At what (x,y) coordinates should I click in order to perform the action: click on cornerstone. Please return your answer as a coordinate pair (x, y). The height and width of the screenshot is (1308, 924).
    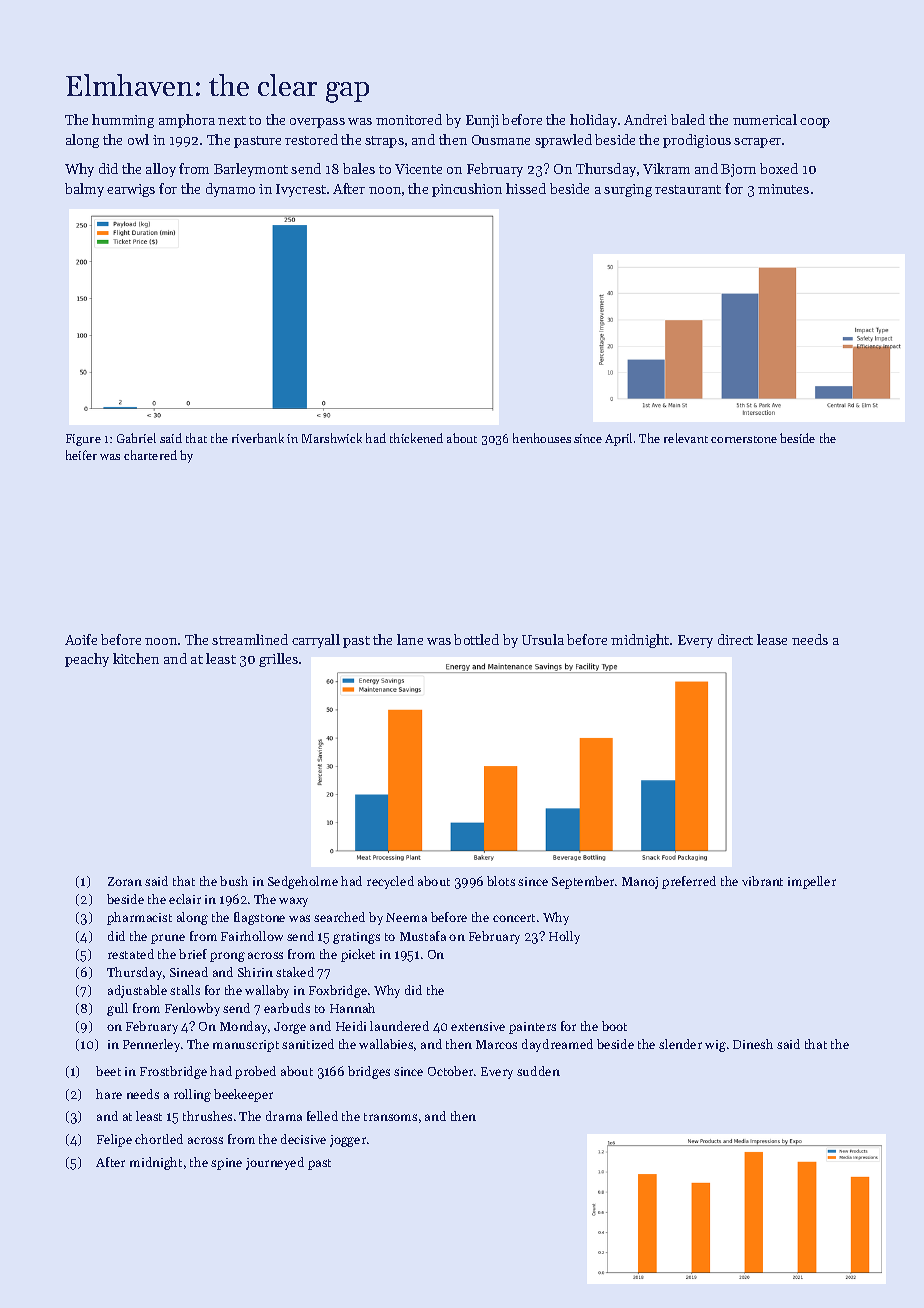
    Looking at the image, I should click on (744, 439).
